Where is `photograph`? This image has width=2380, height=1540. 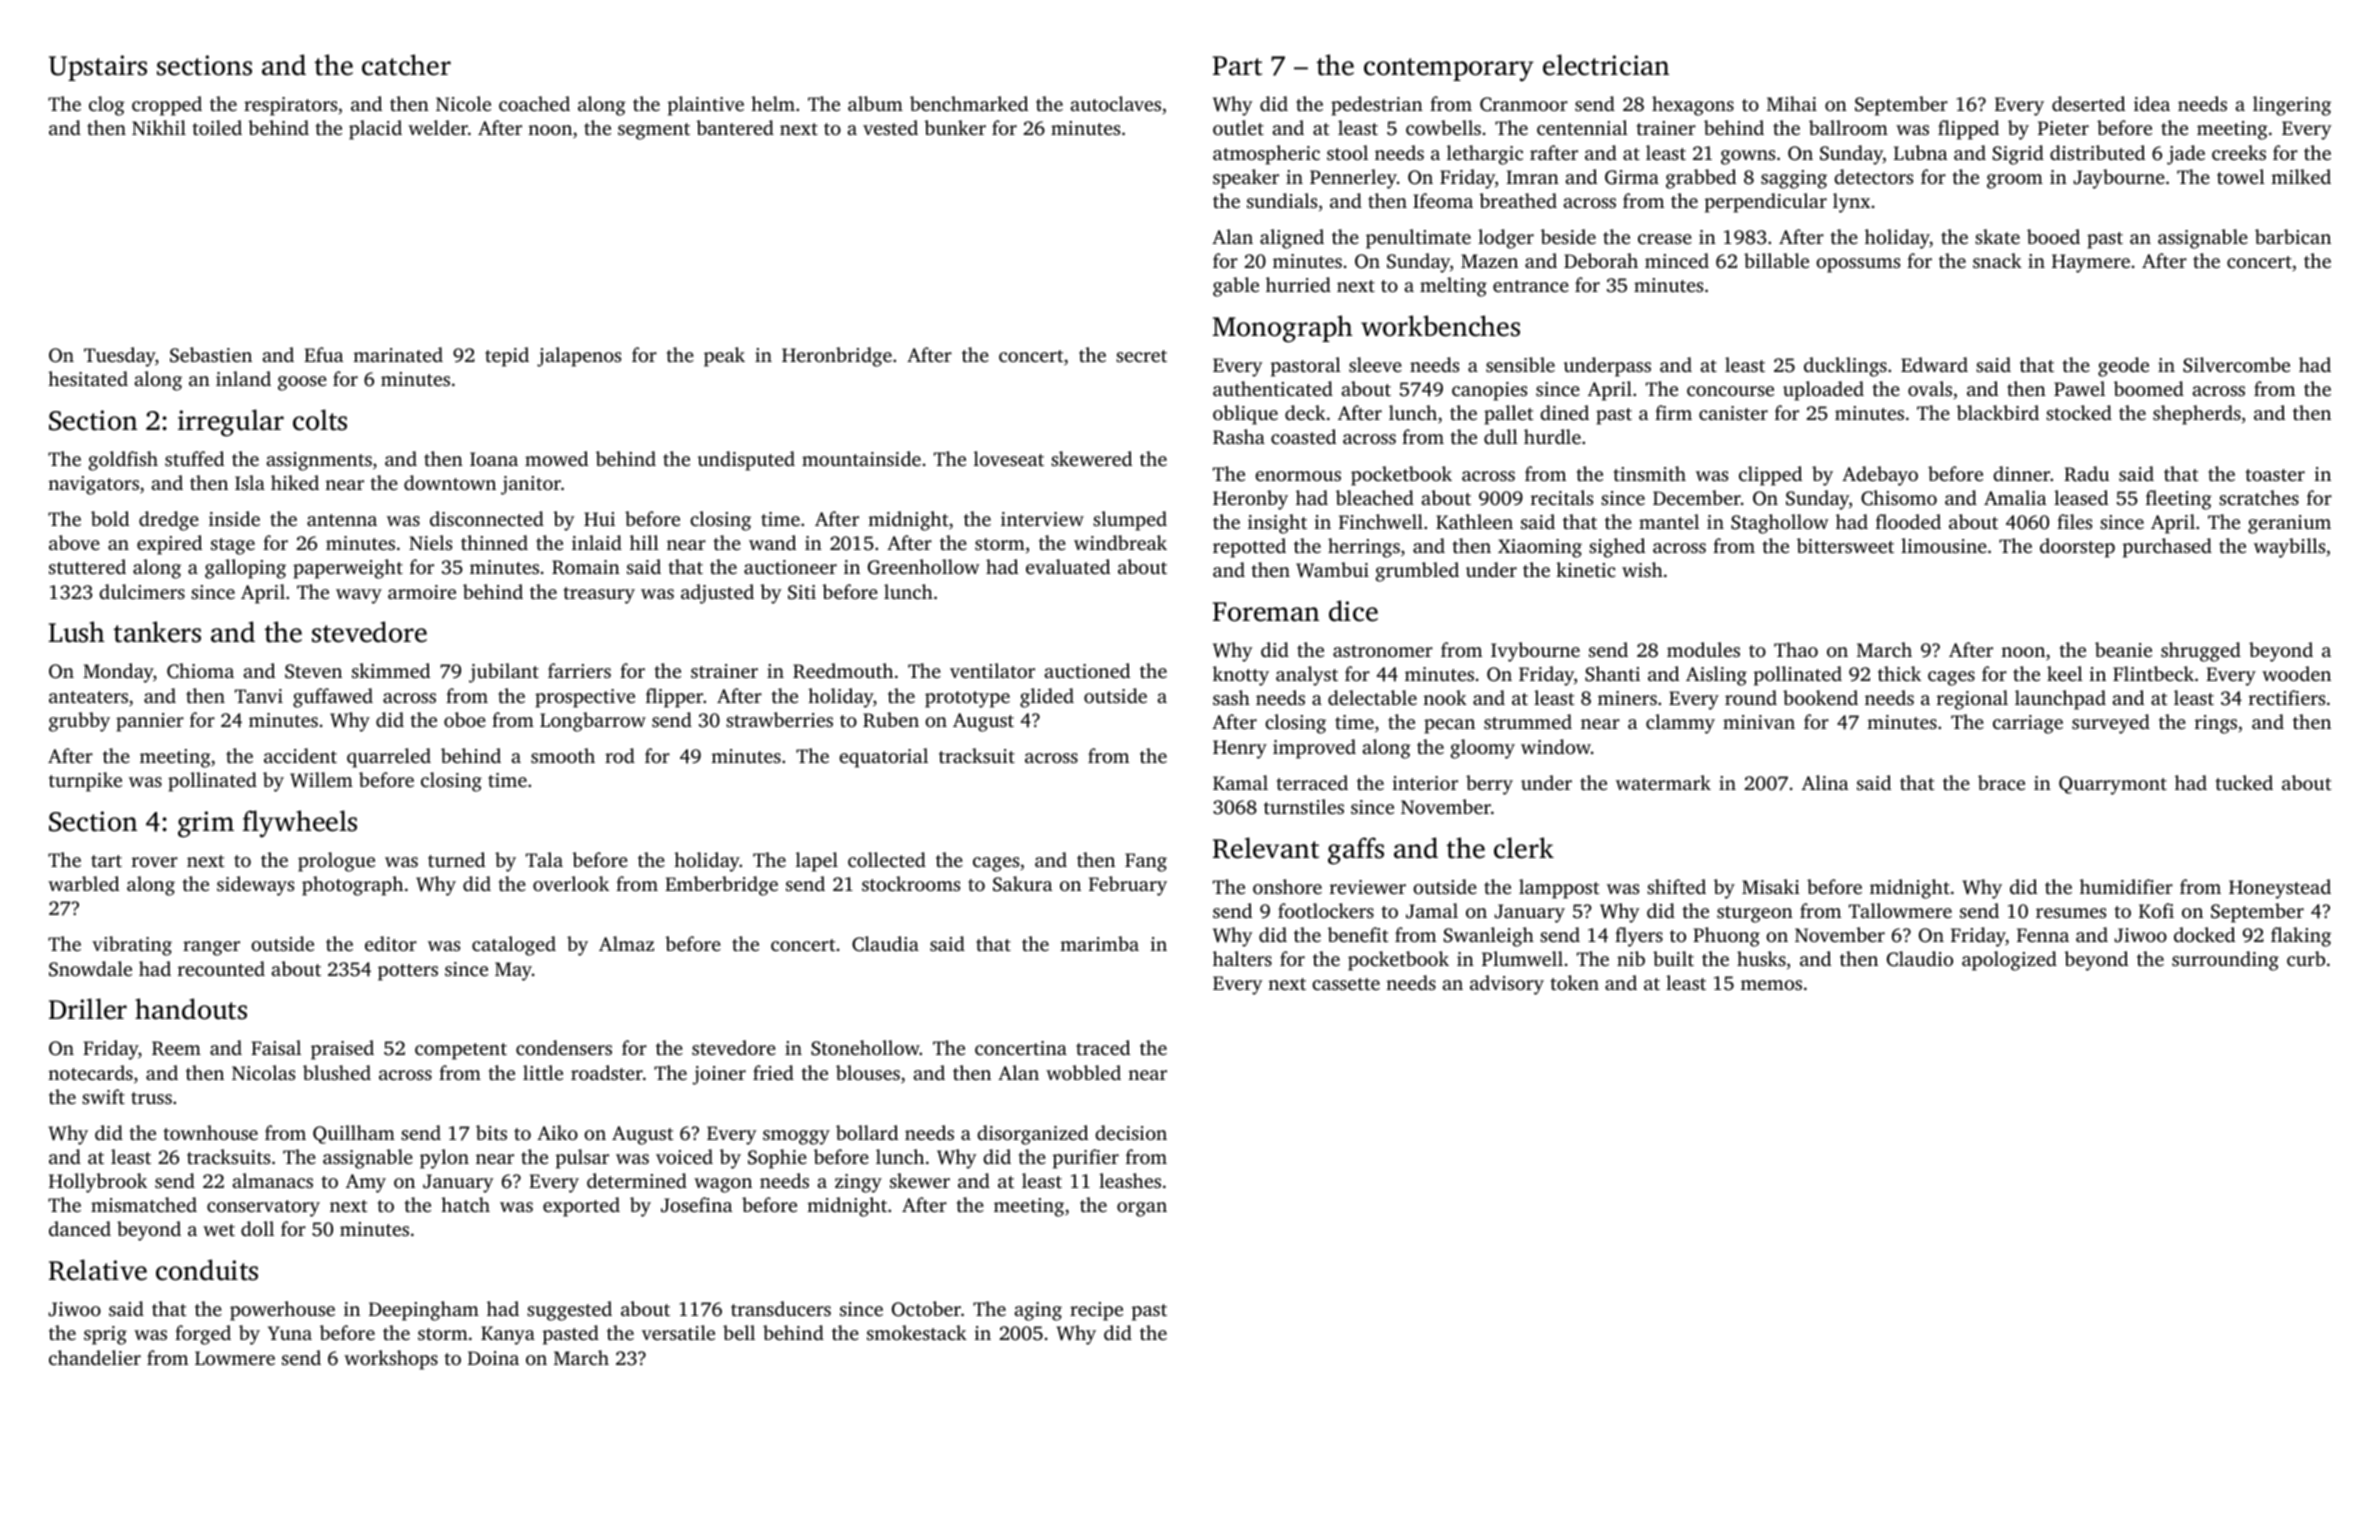 photograph is located at coordinates (352, 886).
